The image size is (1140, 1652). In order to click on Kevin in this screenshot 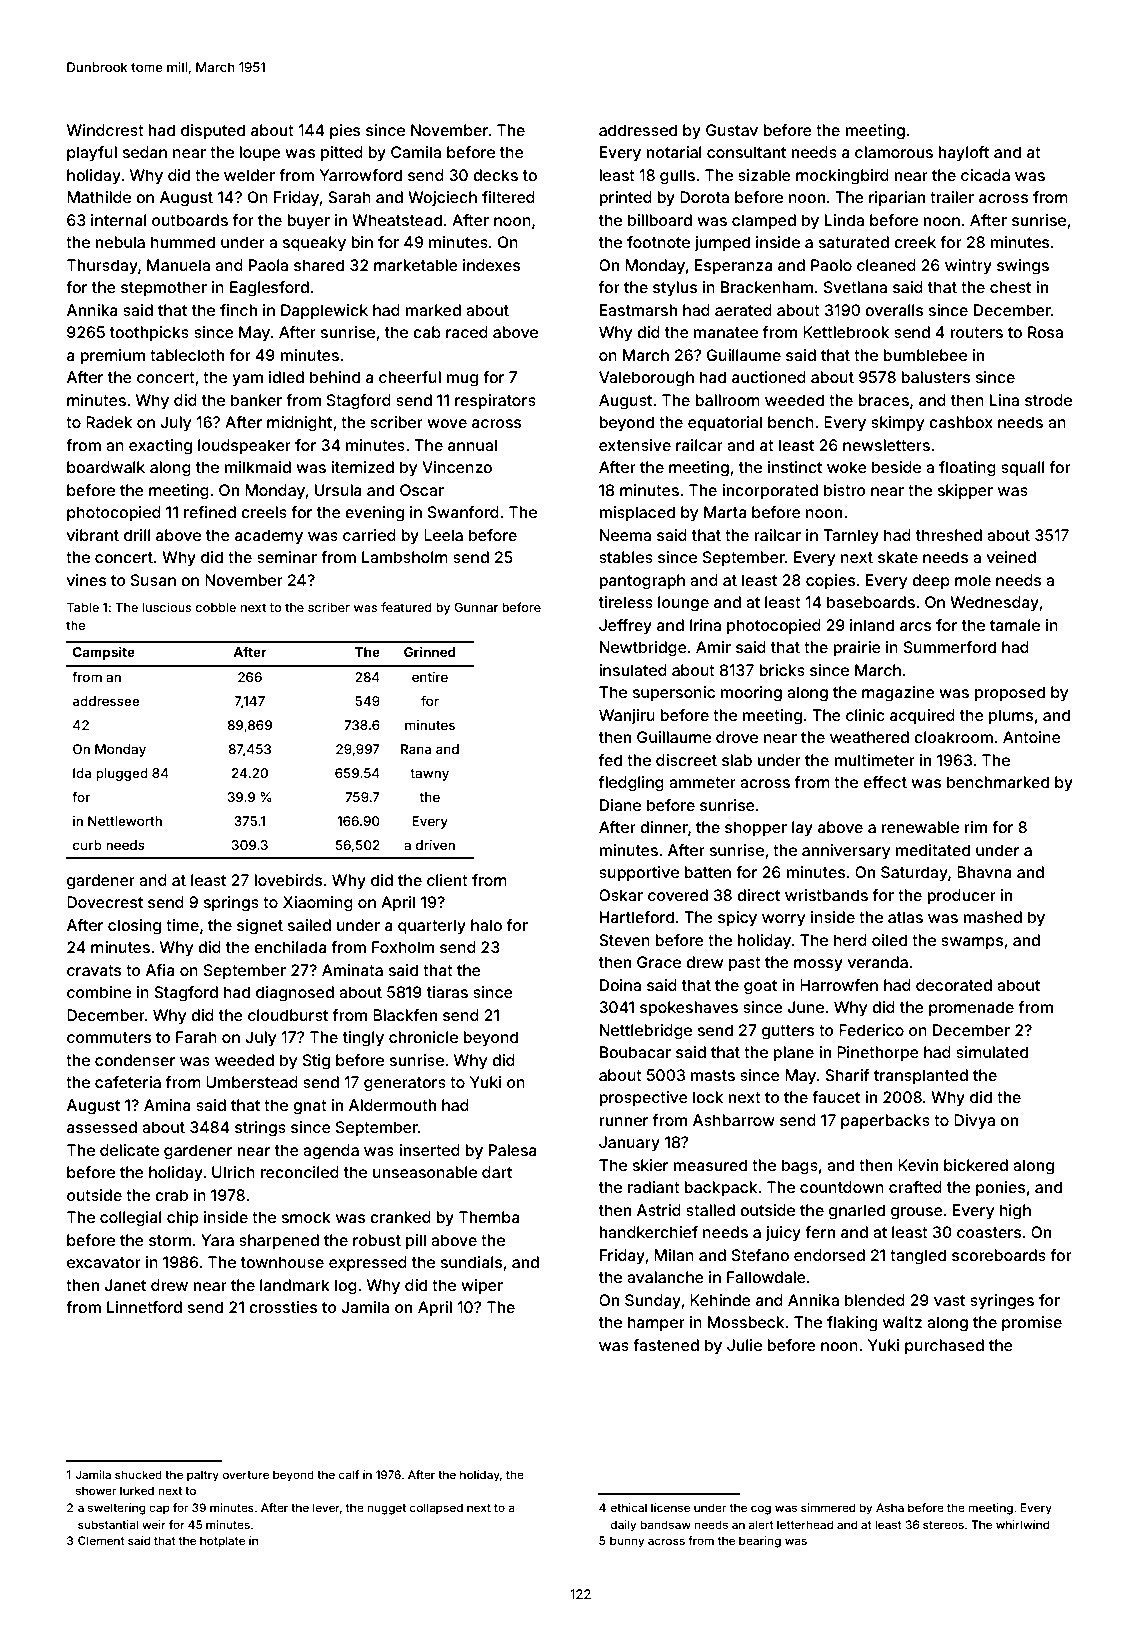, I will do `click(918, 1165)`.
